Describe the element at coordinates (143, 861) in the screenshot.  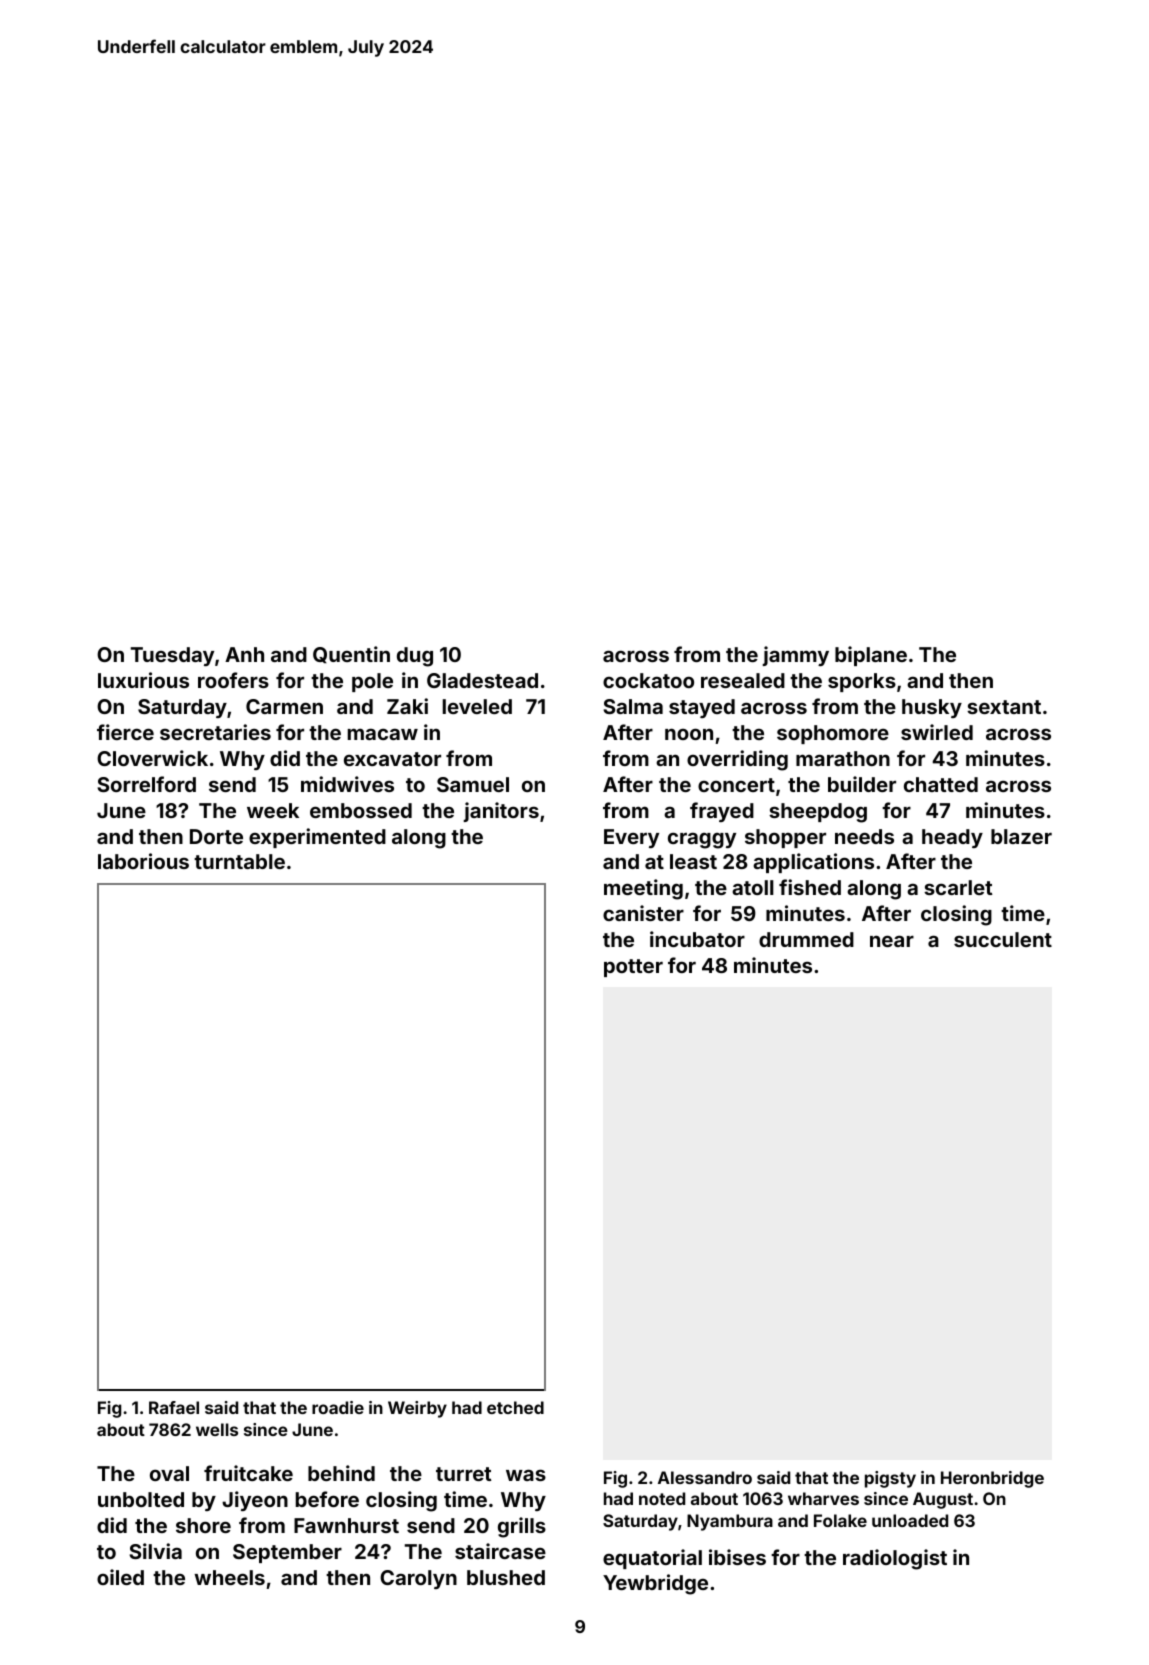
I see `laborious` at that location.
